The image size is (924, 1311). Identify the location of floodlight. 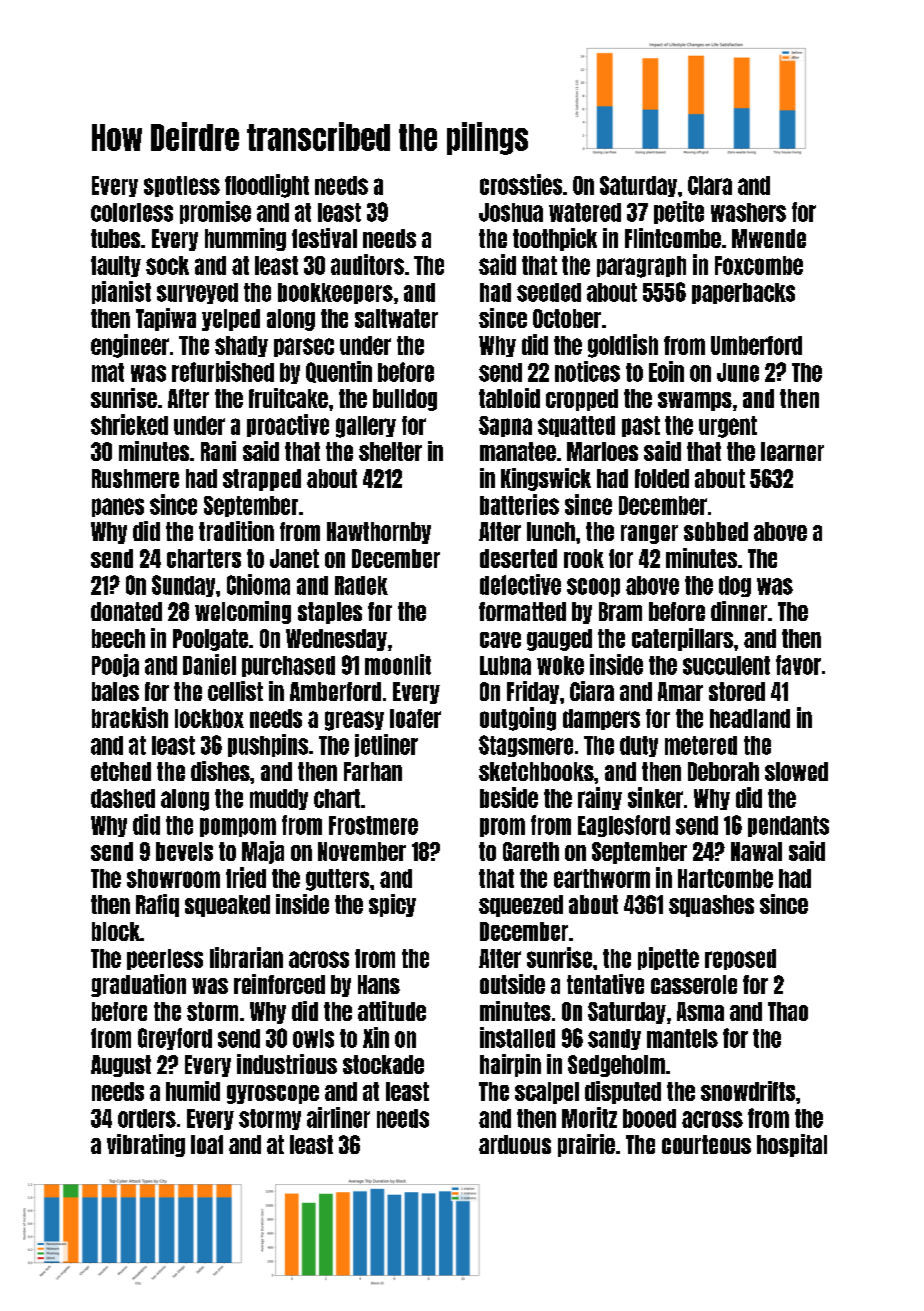
(267, 186).
